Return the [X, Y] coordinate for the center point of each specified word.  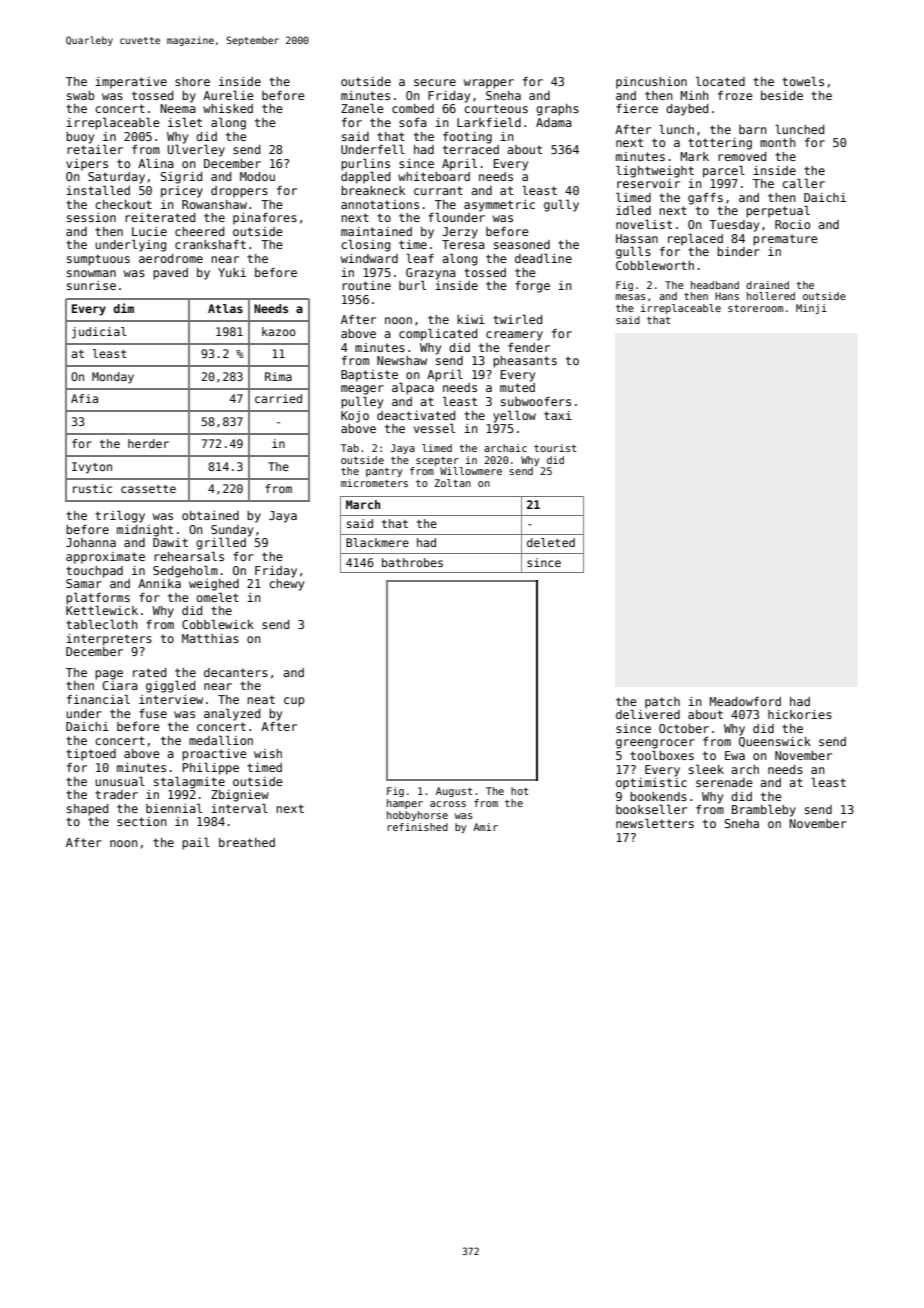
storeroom [755, 308]
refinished [417, 827]
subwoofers [536, 401]
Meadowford [745, 701]
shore [192, 81]
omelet [217, 597]
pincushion [651, 83]
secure [435, 82]
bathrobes [412, 562]
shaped [87, 810]
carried [278, 398]
